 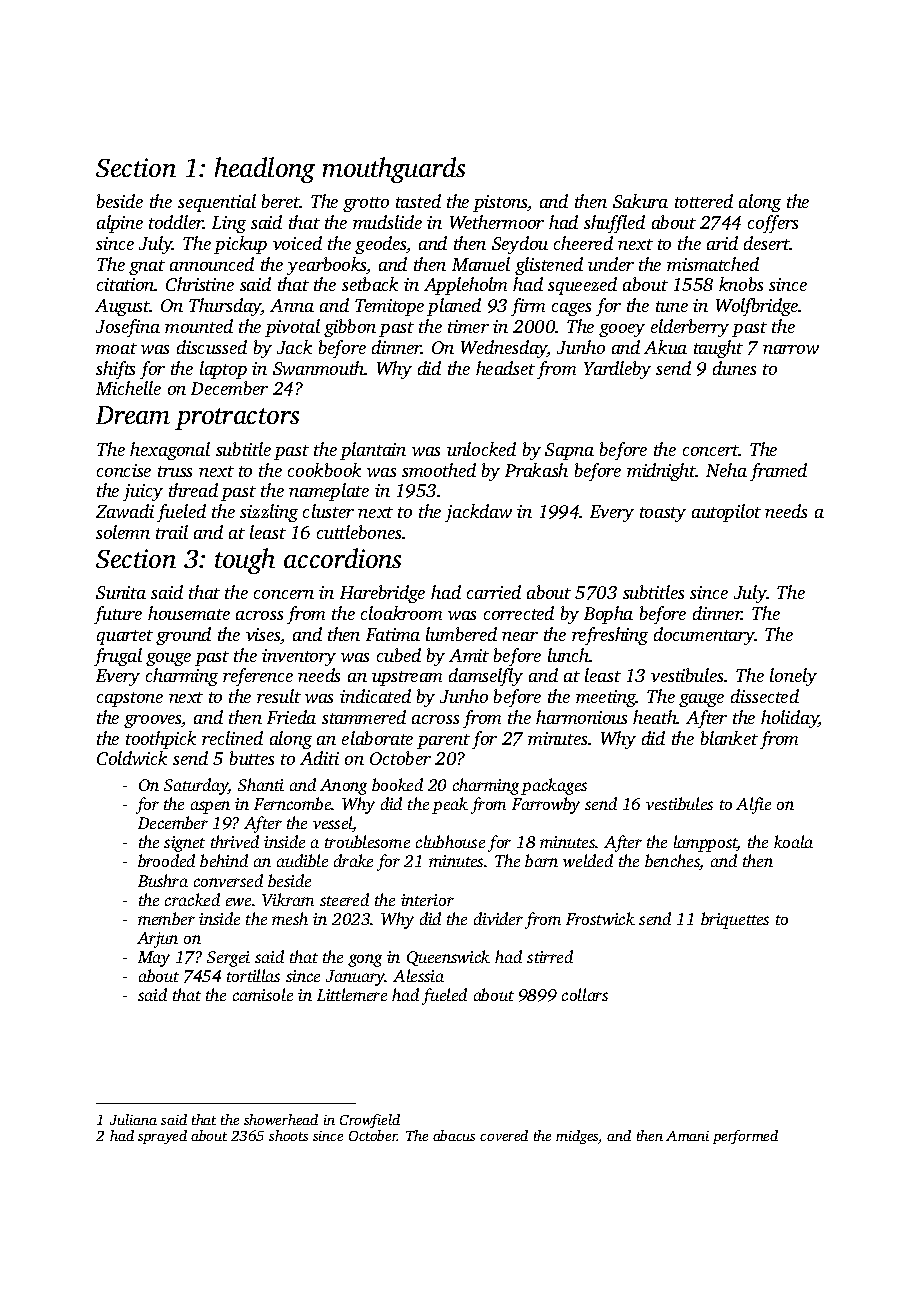 I want to click on barn, so click(x=541, y=860).
